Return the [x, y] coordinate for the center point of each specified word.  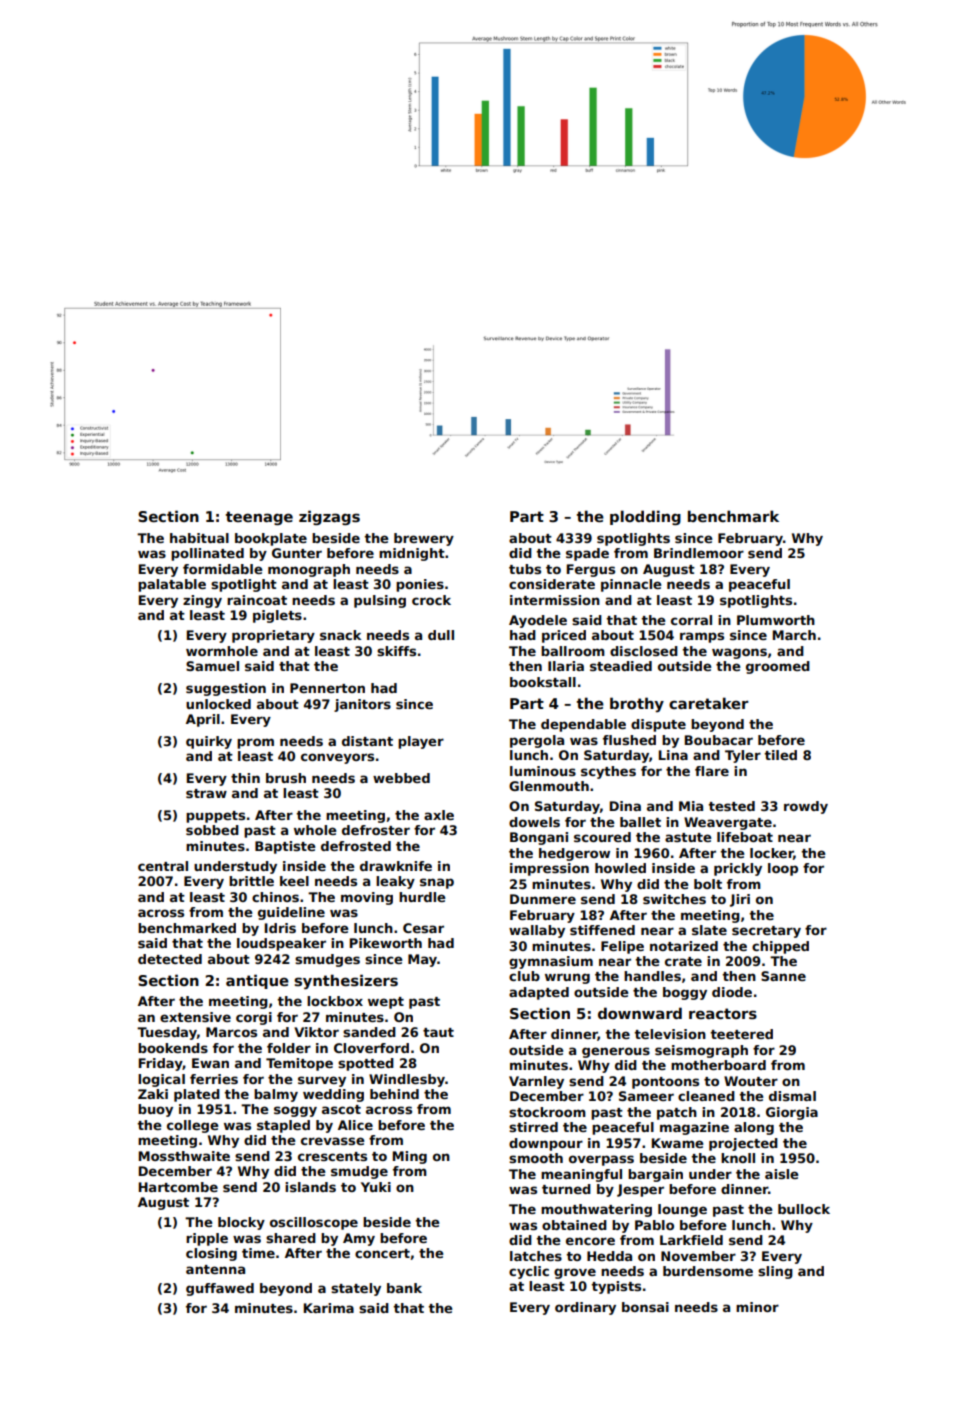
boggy [685, 993]
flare [712, 771]
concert [382, 1253]
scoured [602, 837]
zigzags [329, 517]
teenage [259, 518]
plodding [645, 517]
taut [438, 1032]
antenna [215, 1269]
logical [161, 1080]
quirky [209, 742]
